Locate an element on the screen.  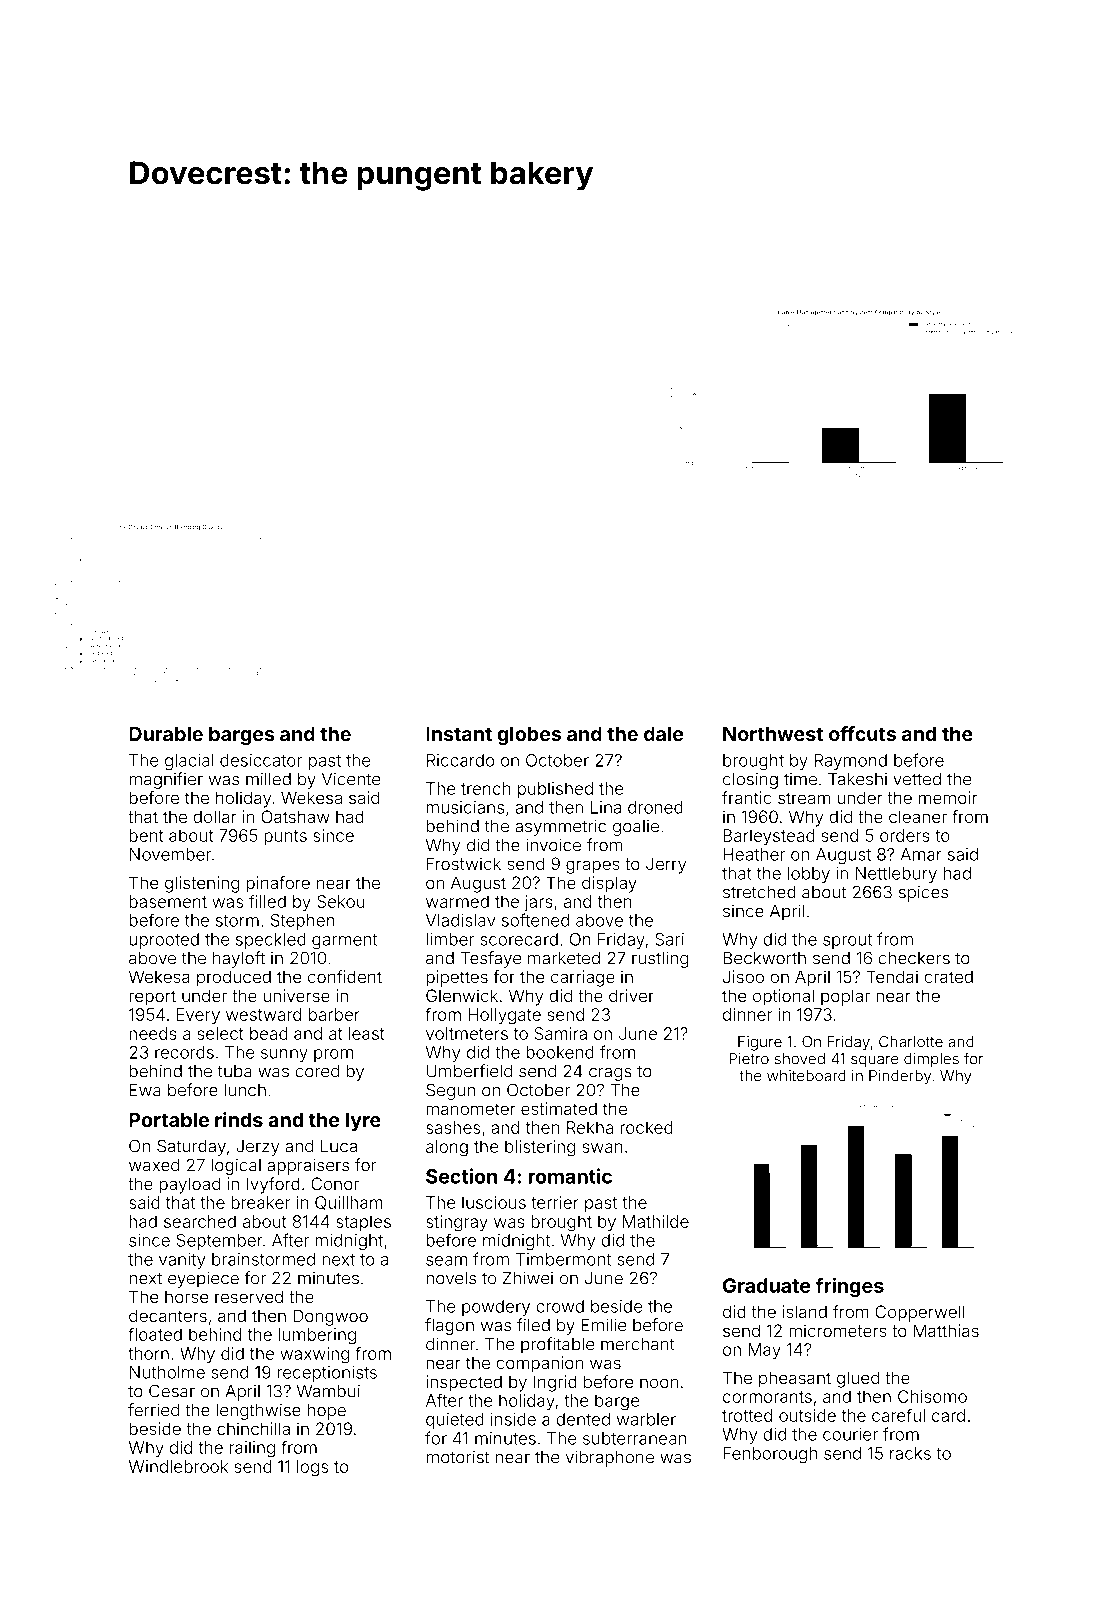
Northwest is located at coordinates (773, 733).
